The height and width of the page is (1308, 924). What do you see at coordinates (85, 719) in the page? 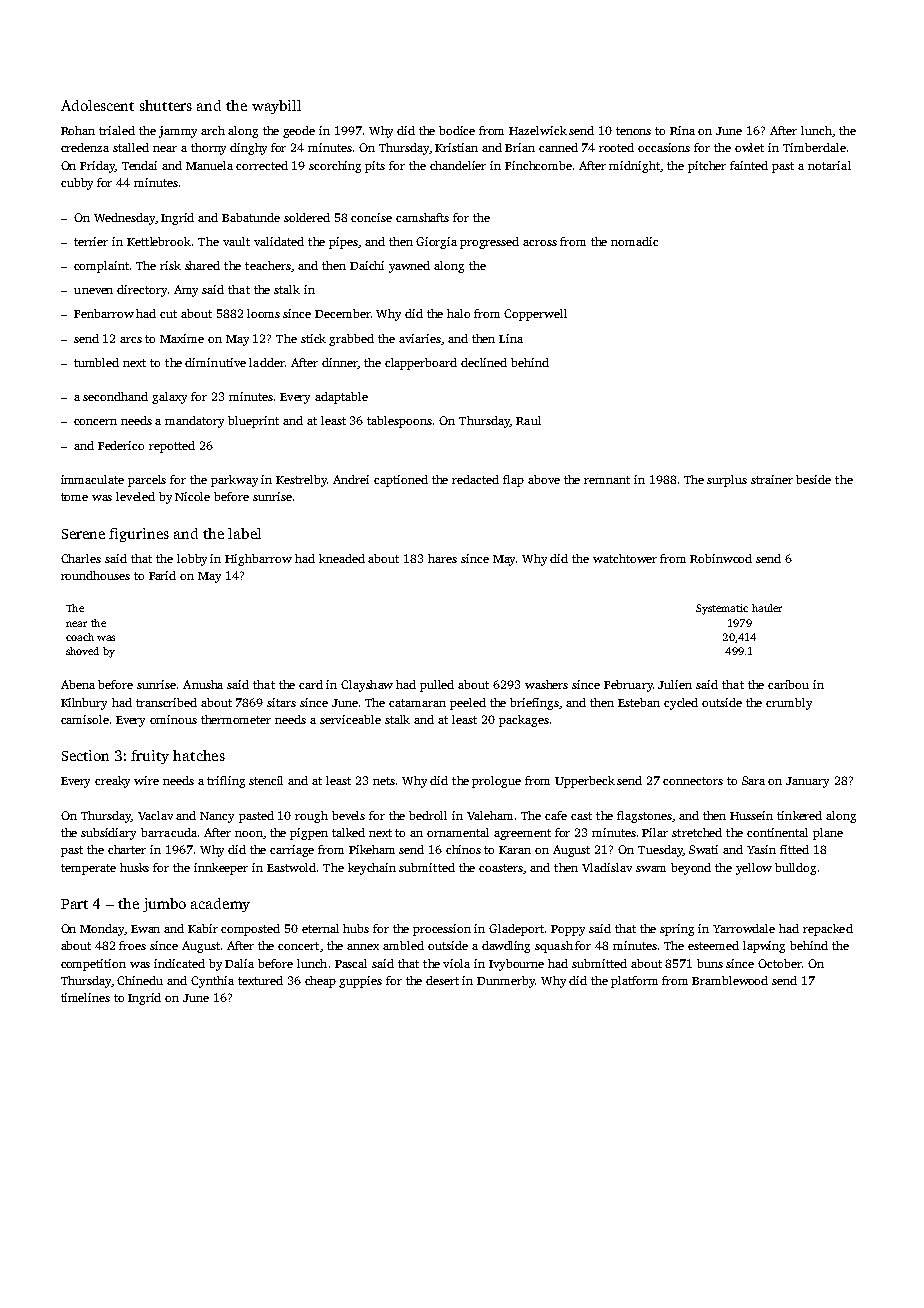
I see `camisole` at bounding box center [85, 719].
